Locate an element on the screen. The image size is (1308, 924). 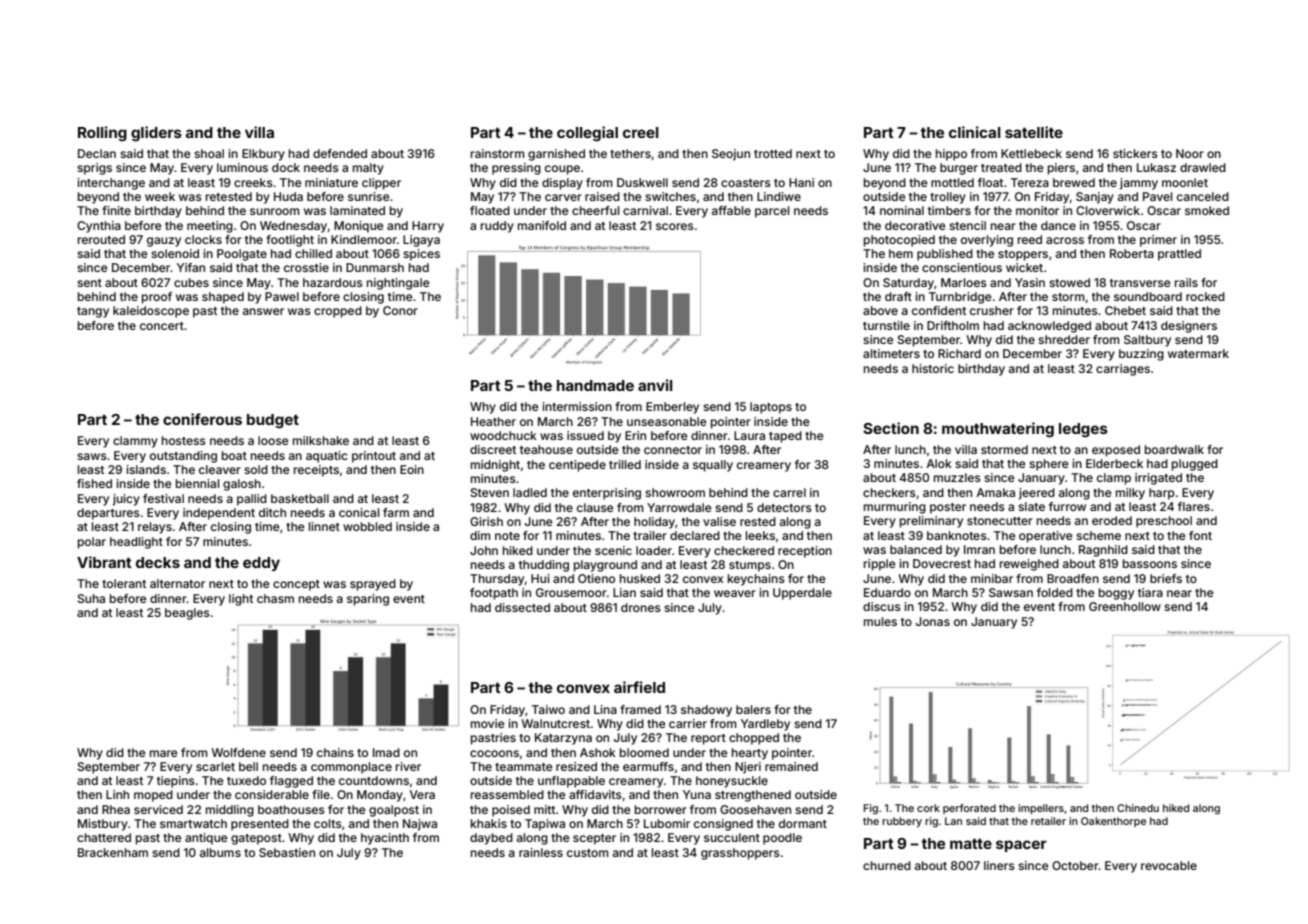
remained is located at coordinates (791, 766).
